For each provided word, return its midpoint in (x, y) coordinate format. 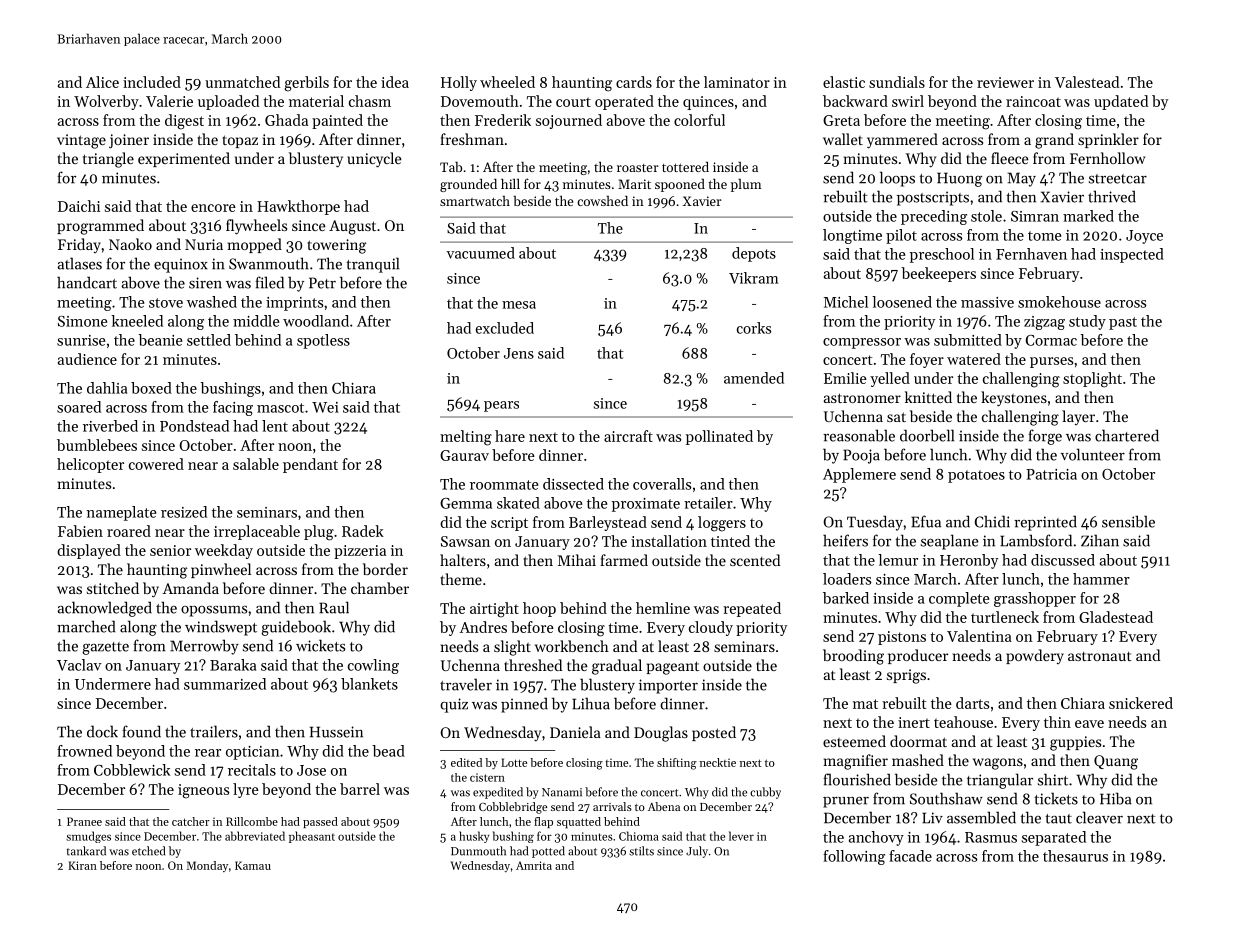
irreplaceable (257, 532)
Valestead (1087, 82)
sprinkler (1108, 140)
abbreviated (255, 836)
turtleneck (1005, 617)
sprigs (906, 676)
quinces (708, 103)
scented (755, 560)
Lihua (591, 703)
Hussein (336, 732)
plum (746, 185)
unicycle (374, 160)
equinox (181, 265)
